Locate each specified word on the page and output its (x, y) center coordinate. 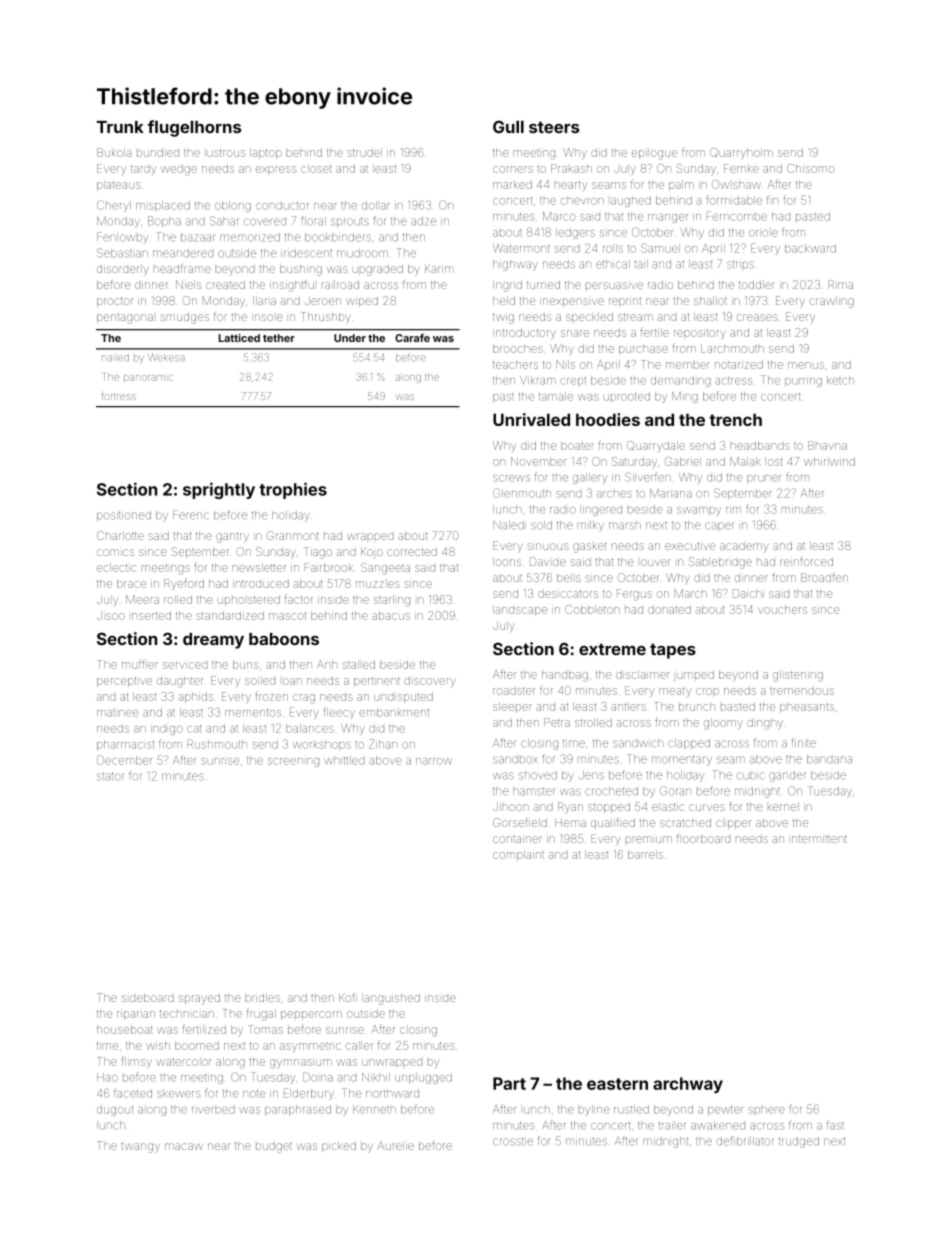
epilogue (654, 155)
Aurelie (395, 1145)
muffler (140, 664)
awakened (718, 1125)
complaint (518, 855)
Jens (591, 775)
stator (110, 776)
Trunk (120, 127)
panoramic (148, 378)
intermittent (819, 839)
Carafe (412, 338)
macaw (184, 1146)
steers (554, 127)
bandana (829, 759)
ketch (840, 380)
